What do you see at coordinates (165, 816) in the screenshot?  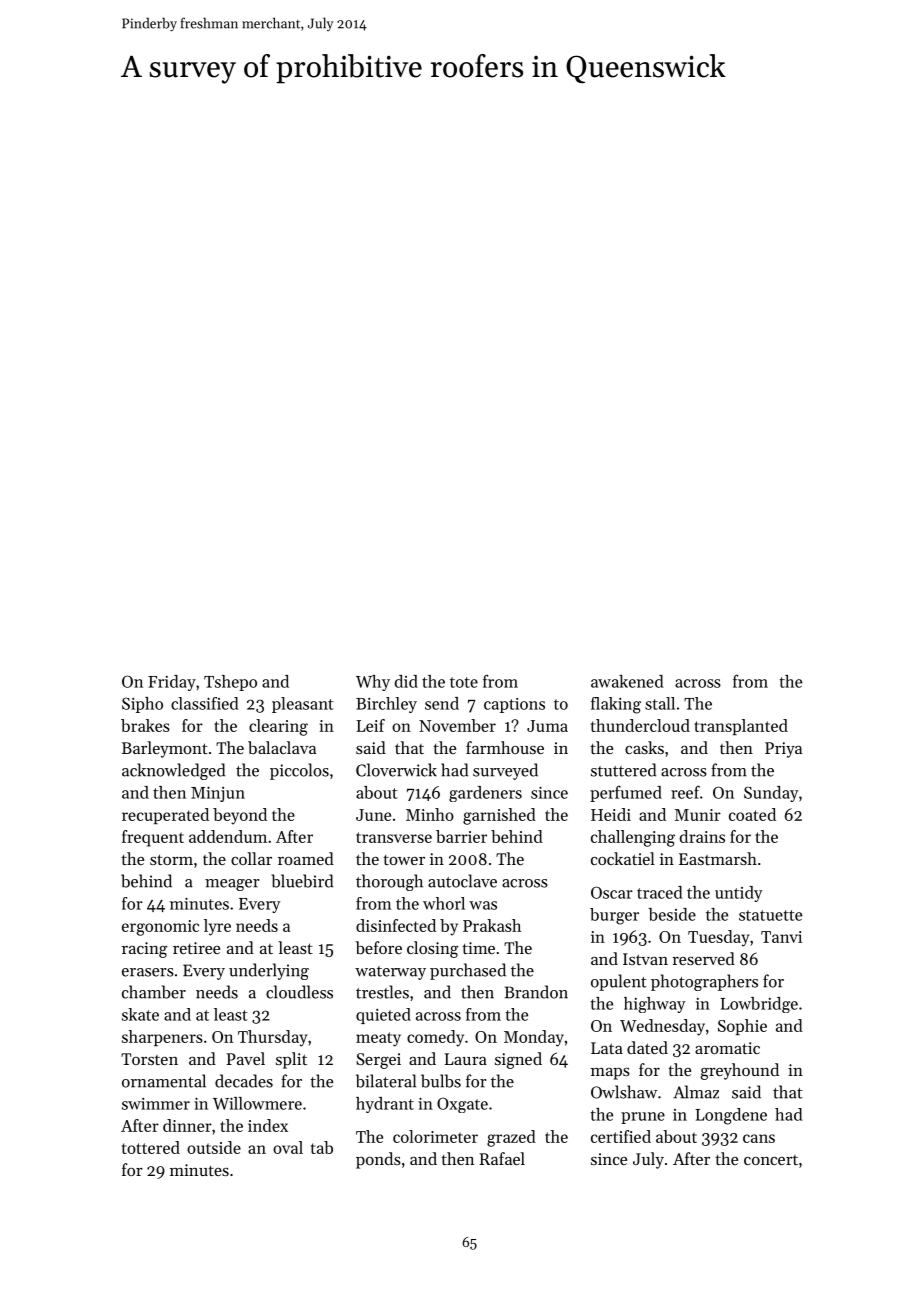 I see `recuperated` at bounding box center [165, 816].
